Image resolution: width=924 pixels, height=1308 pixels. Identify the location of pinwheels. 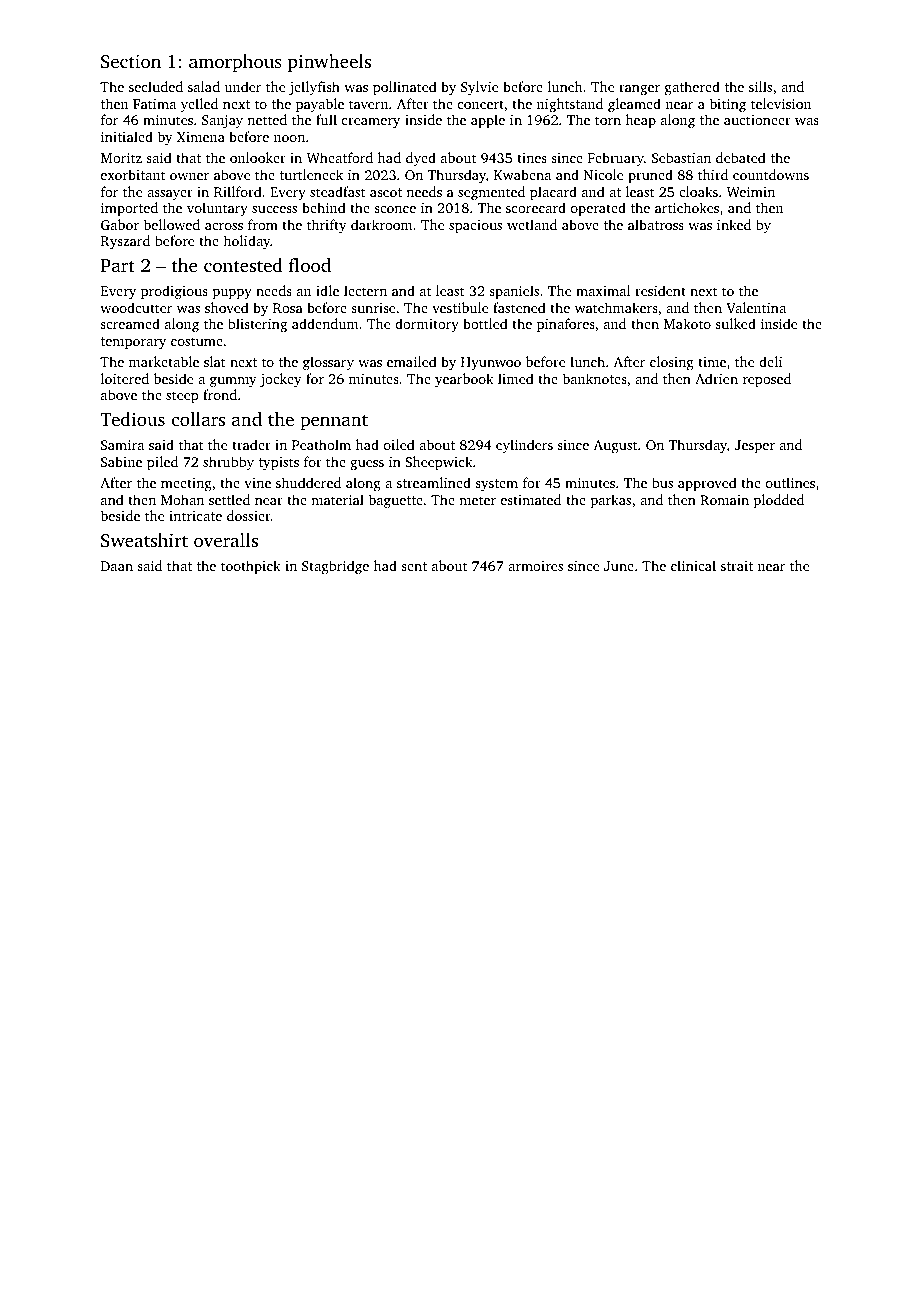
(329, 63).
